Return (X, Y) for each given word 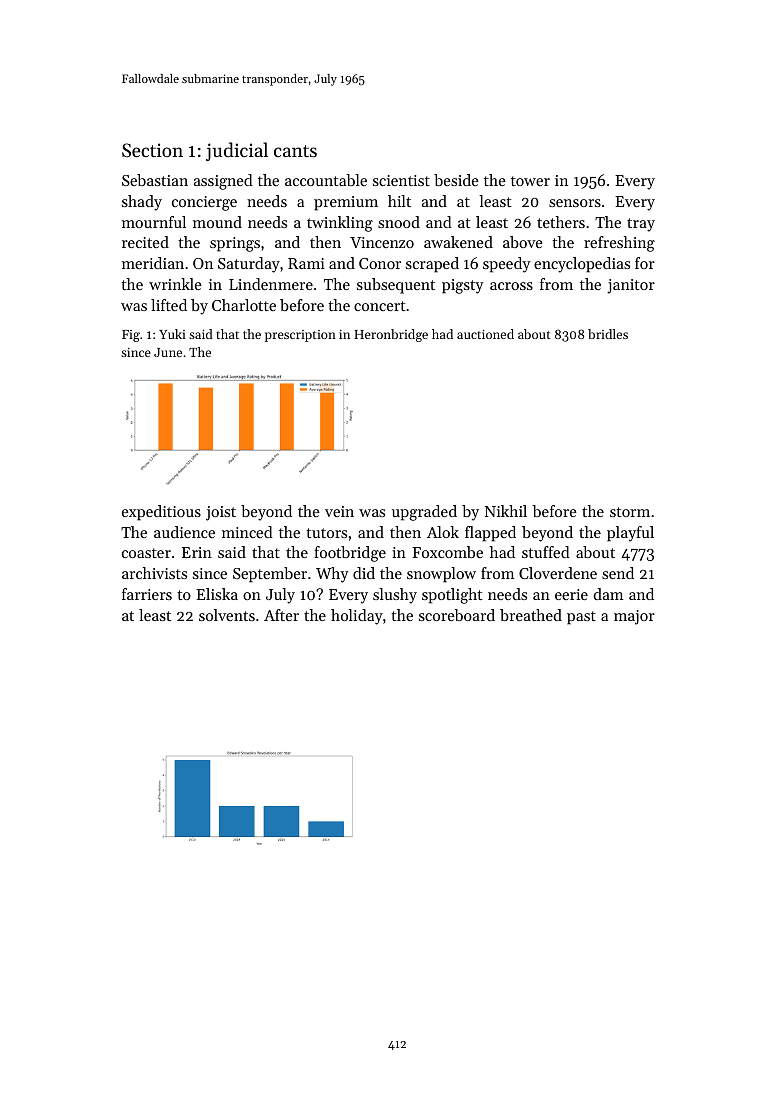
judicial (237, 151)
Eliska (217, 594)
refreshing (619, 244)
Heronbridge (391, 335)
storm (630, 512)
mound (217, 222)
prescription (300, 336)
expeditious (161, 513)
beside (456, 180)
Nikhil (506, 511)
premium (346, 203)
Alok (443, 532)
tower (530, 181)
